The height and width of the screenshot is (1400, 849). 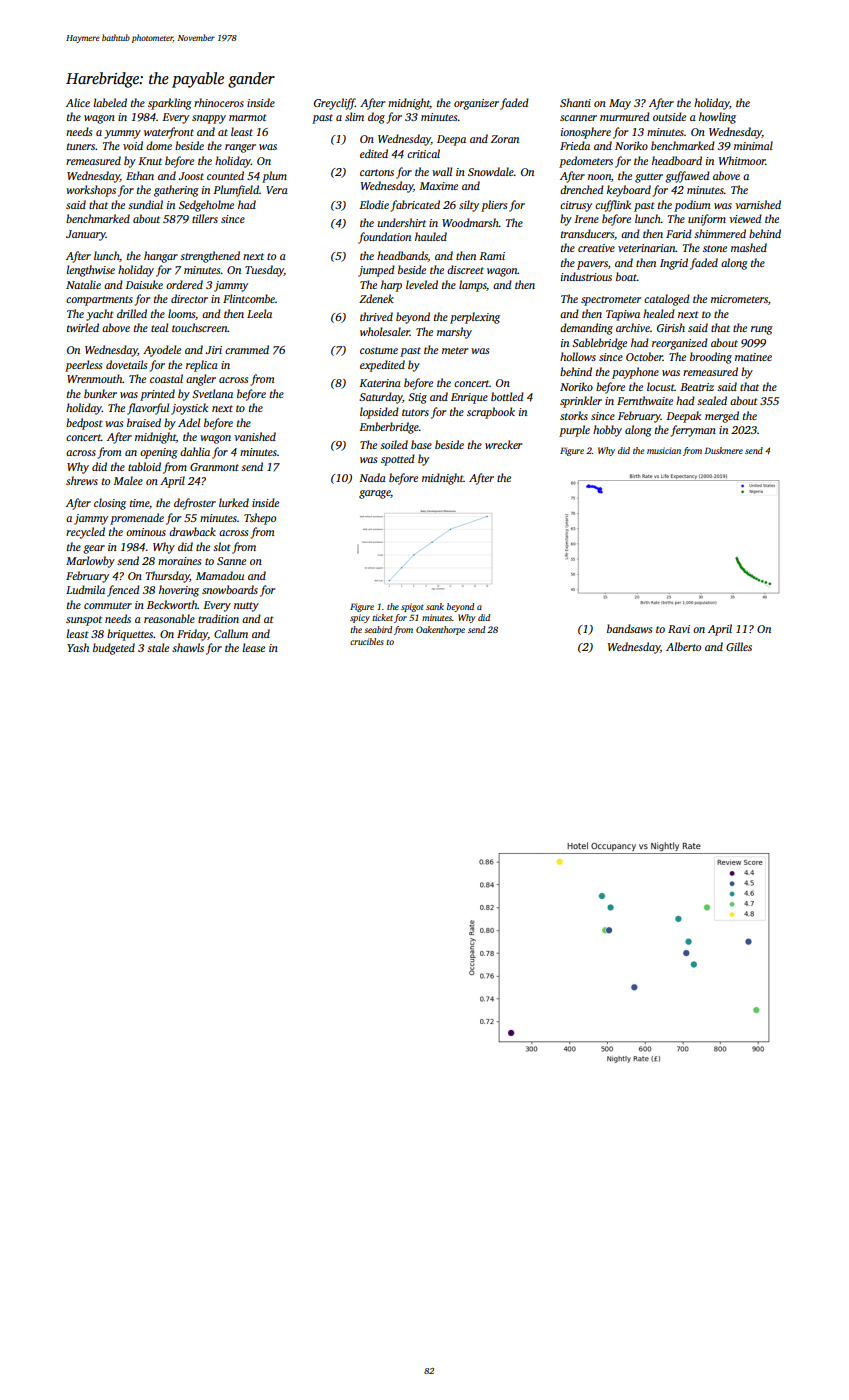 What do you see at coordinates (626, 276) in the screenshot?
I see `boat` at bounding box center [626, 276].
